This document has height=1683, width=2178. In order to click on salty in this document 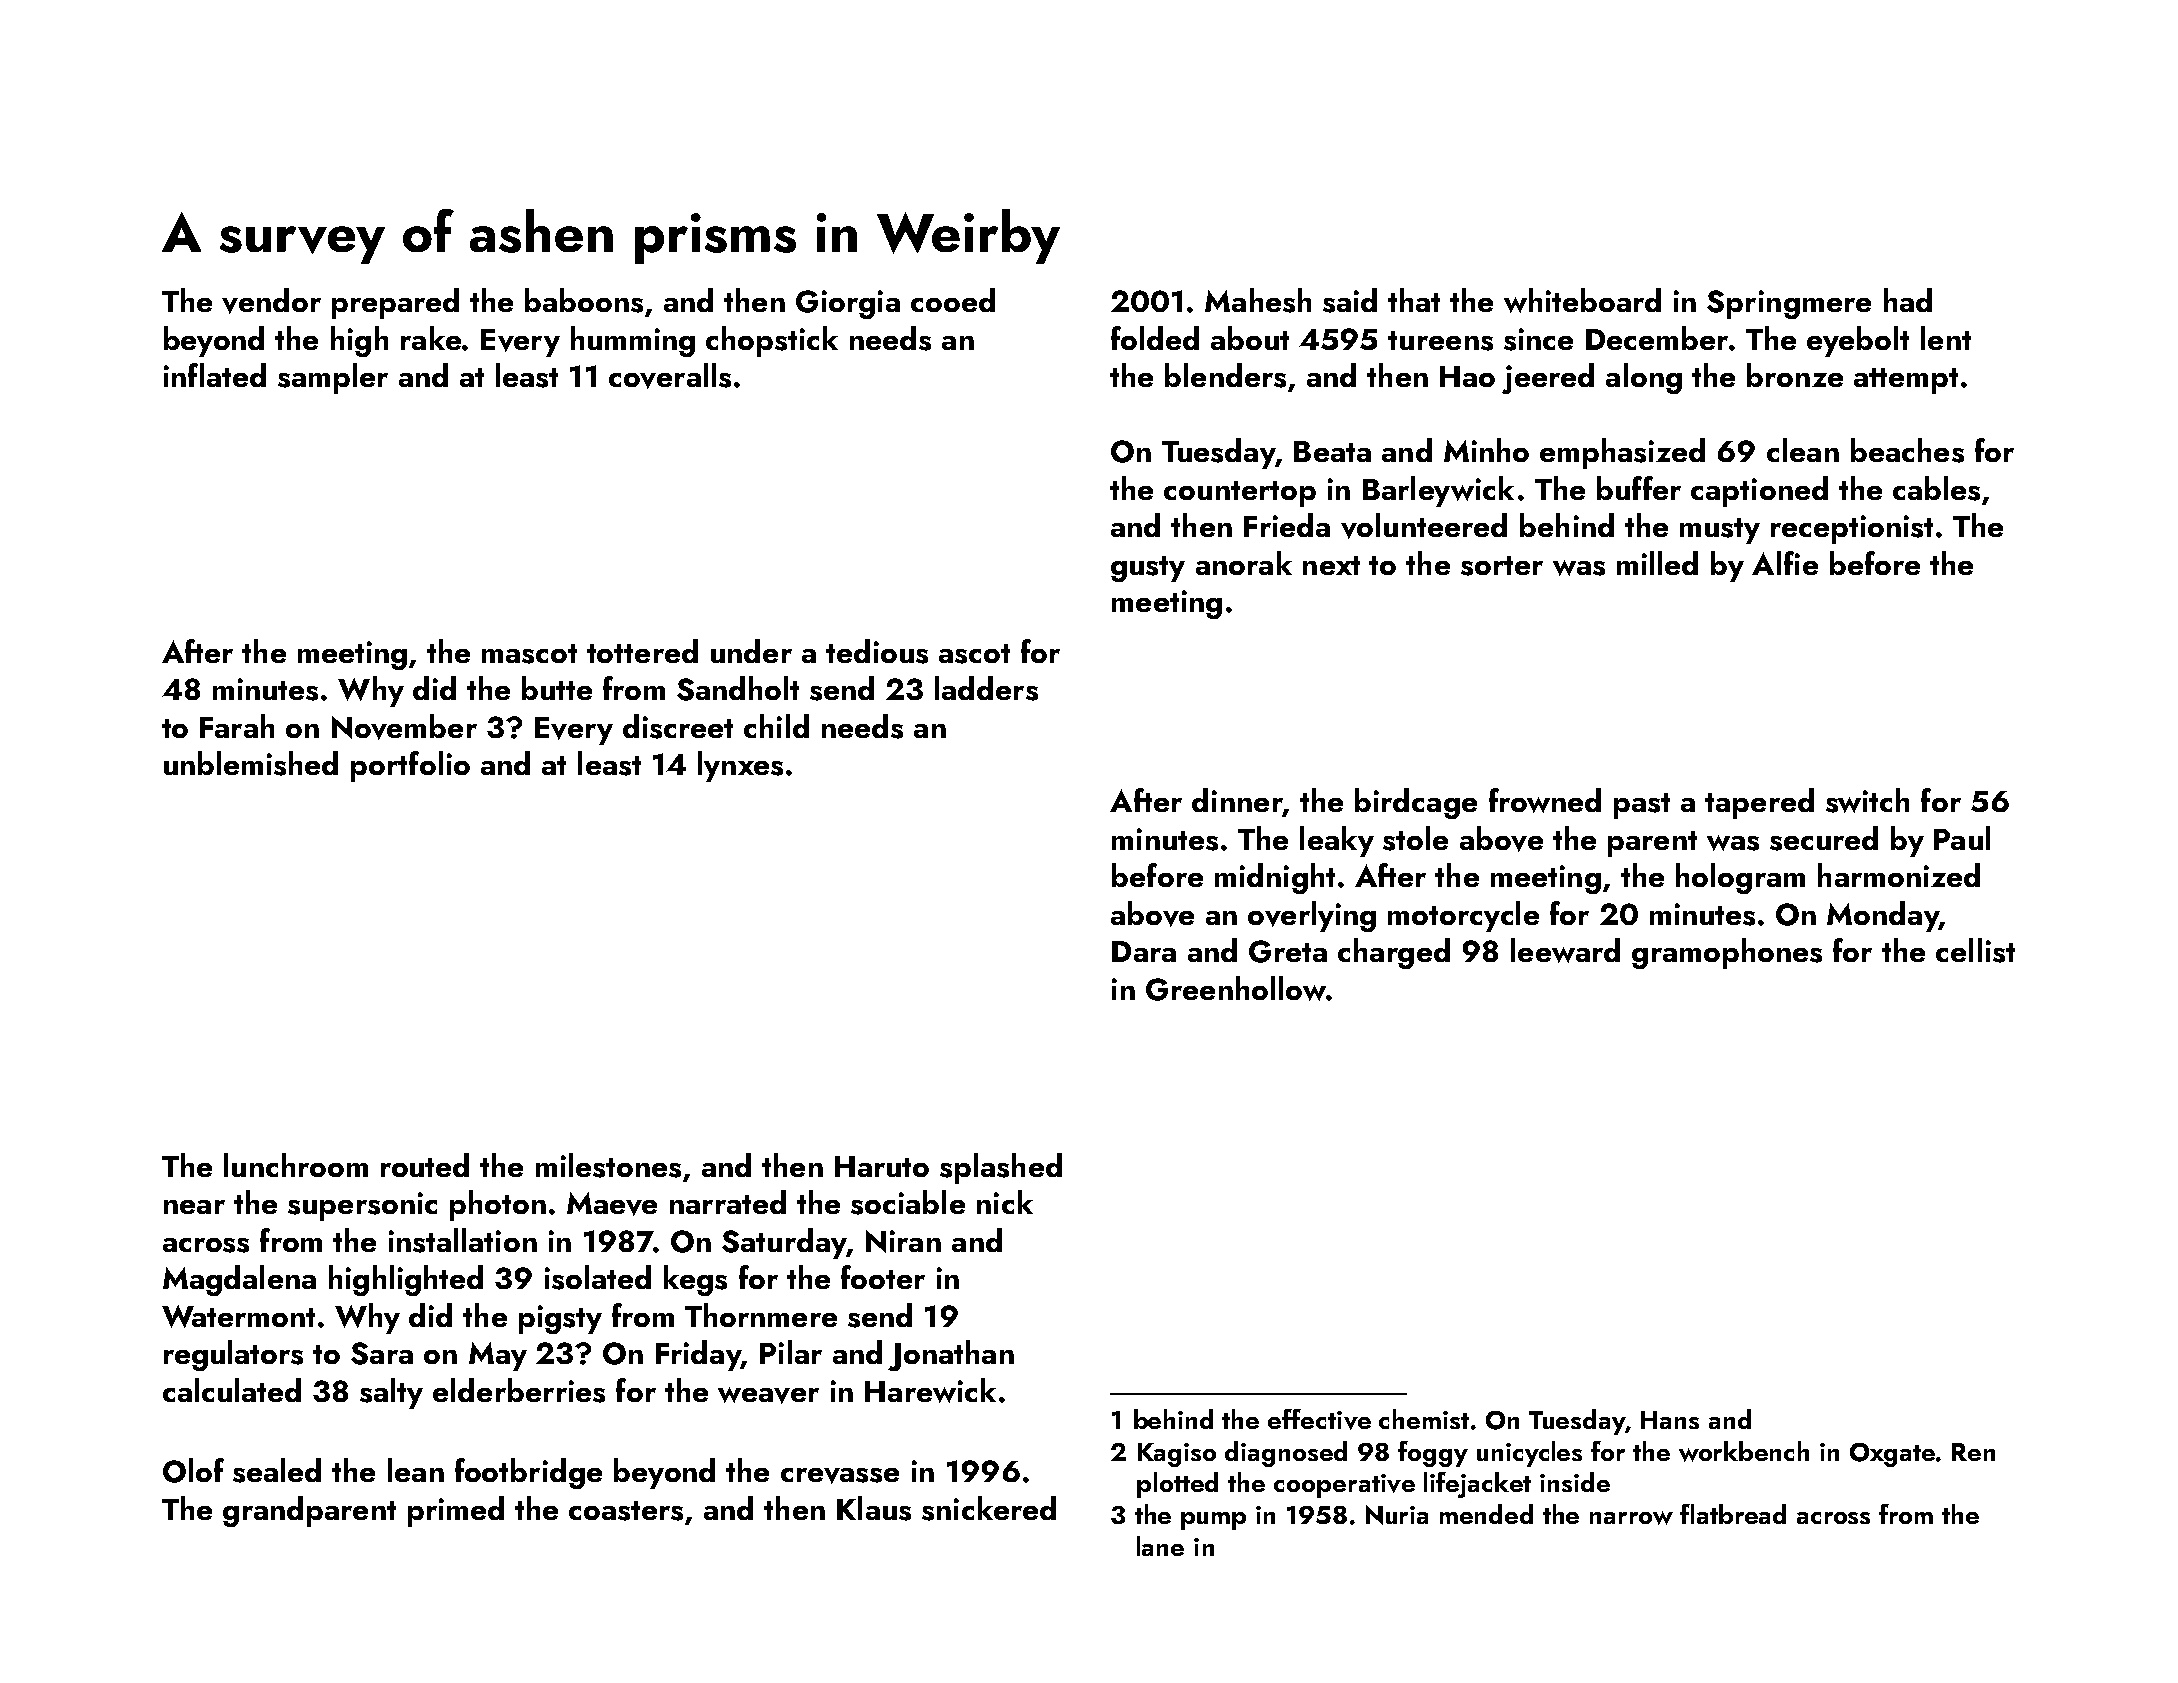, I will do `click(391, 1393)`.
